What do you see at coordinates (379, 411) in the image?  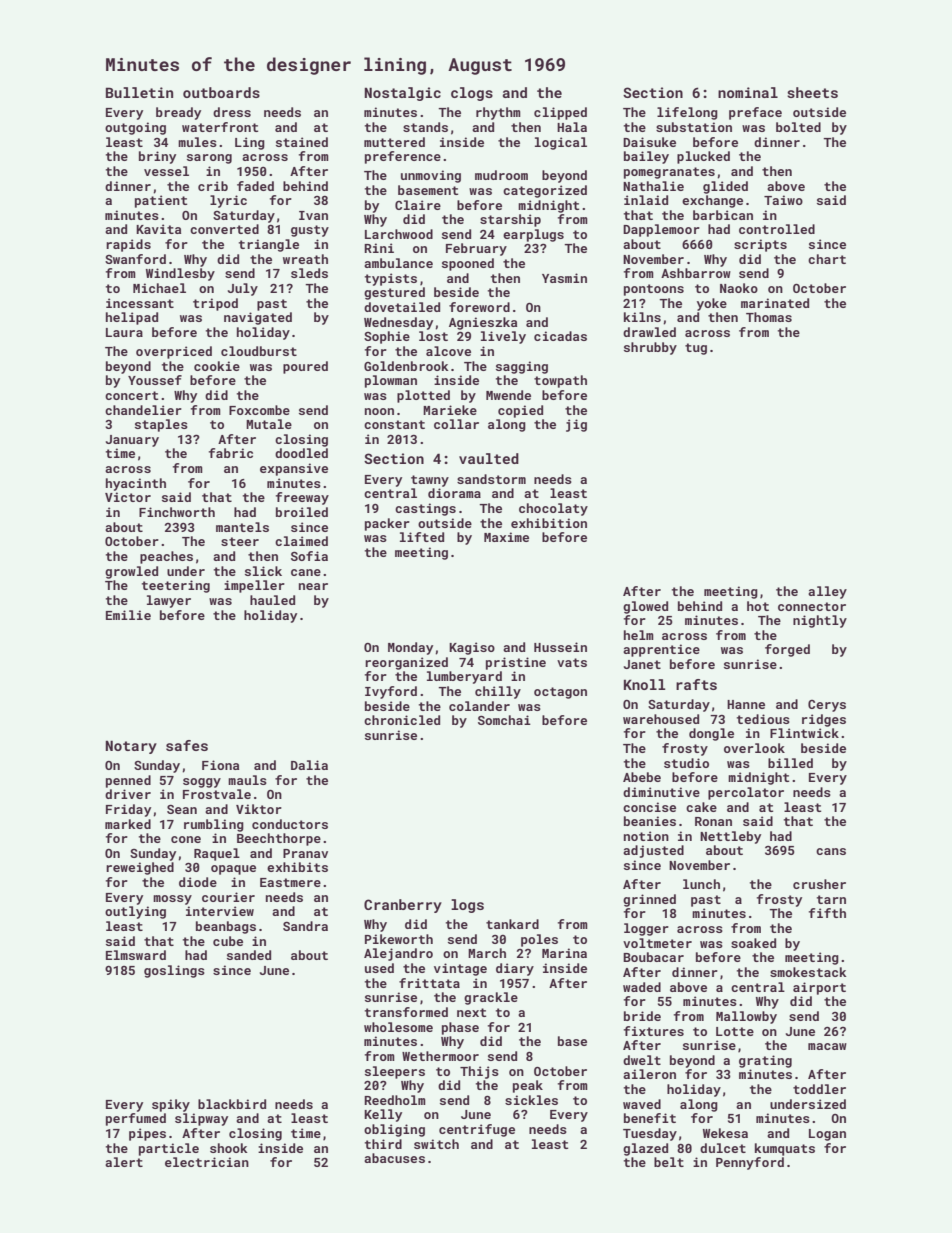 I see `noon` at bounding box center [379, 411].
